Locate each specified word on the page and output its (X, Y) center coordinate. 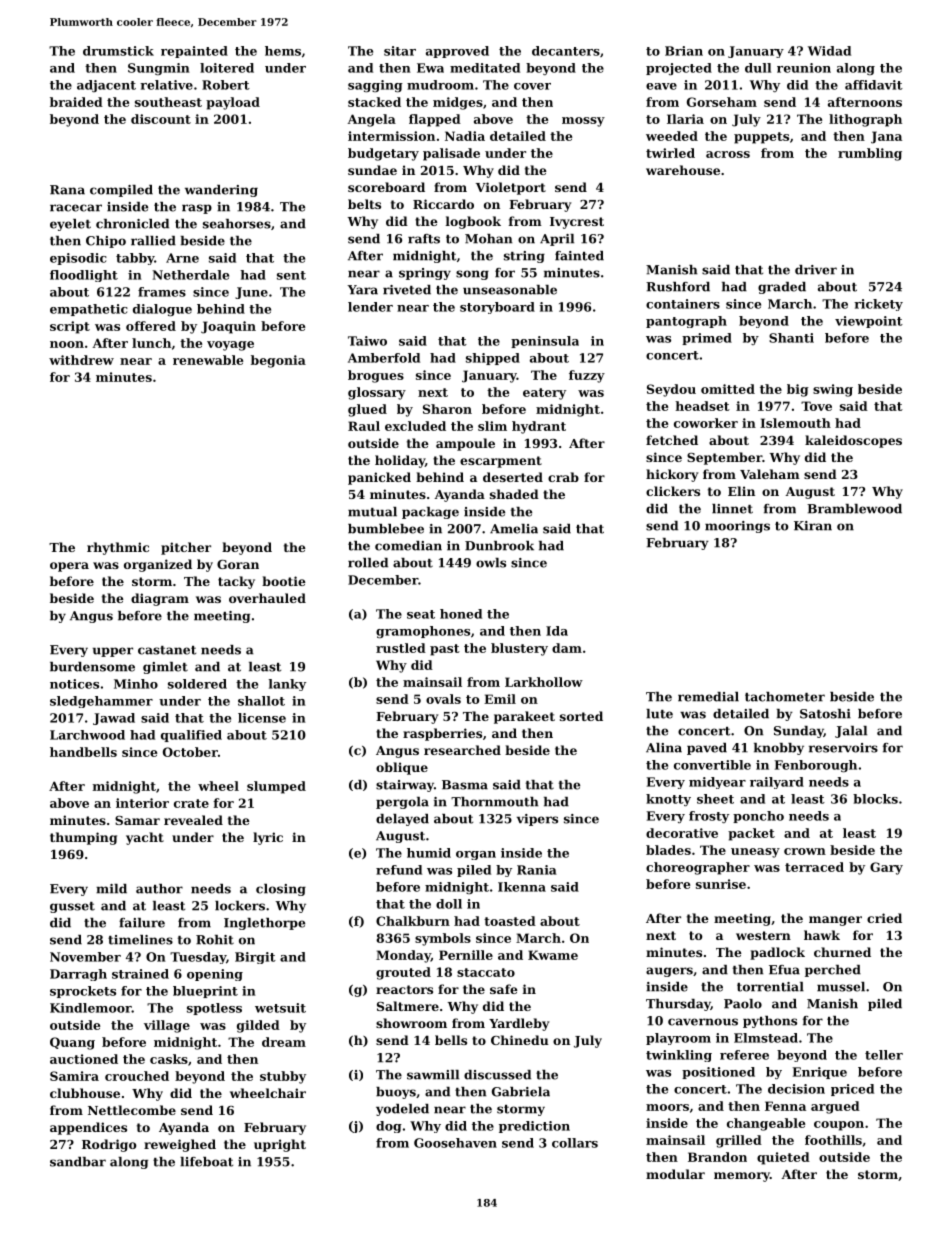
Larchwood (87, 735)
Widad (829, 51)
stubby (283, 1077)
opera (69, 567)
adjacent (106, 86)
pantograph (686, 322)
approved (457, 52)
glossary (377, 393)
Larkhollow (544, 682)
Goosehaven (455, 1143)
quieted (783, 1158)
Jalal (851, 732)
